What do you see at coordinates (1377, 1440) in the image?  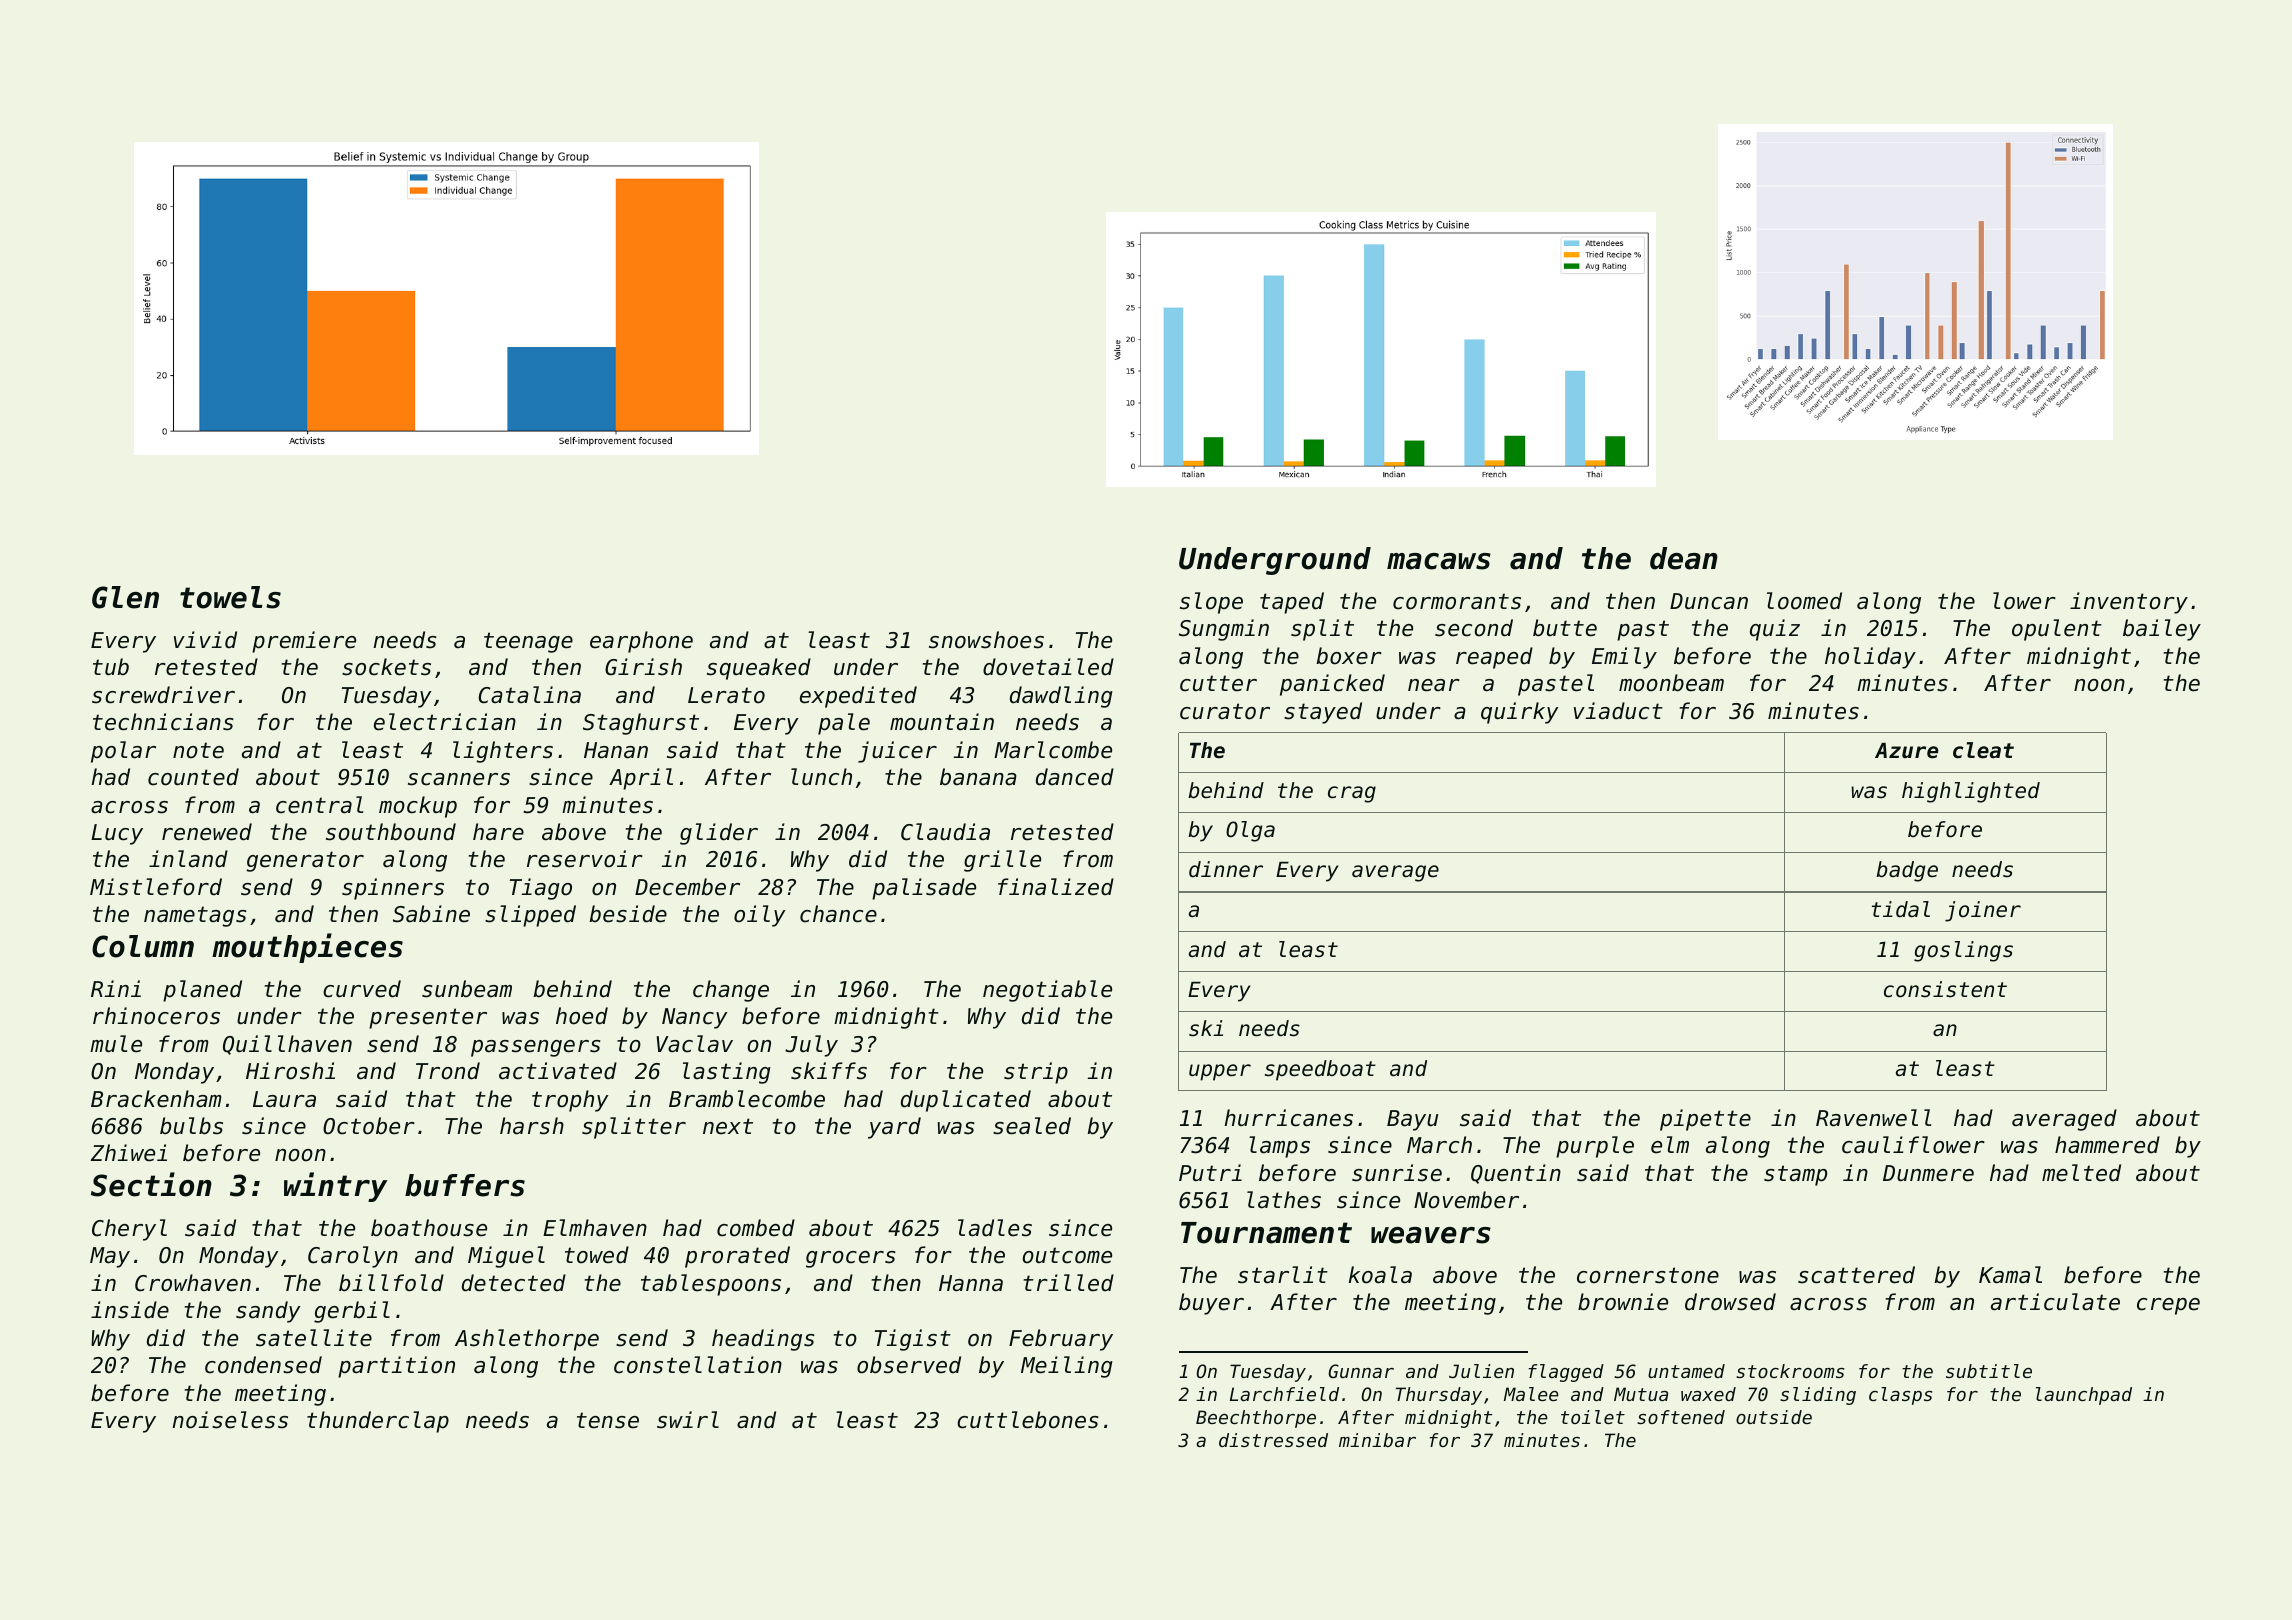 I see `minibar` at bounding box center [1377, 1440].
